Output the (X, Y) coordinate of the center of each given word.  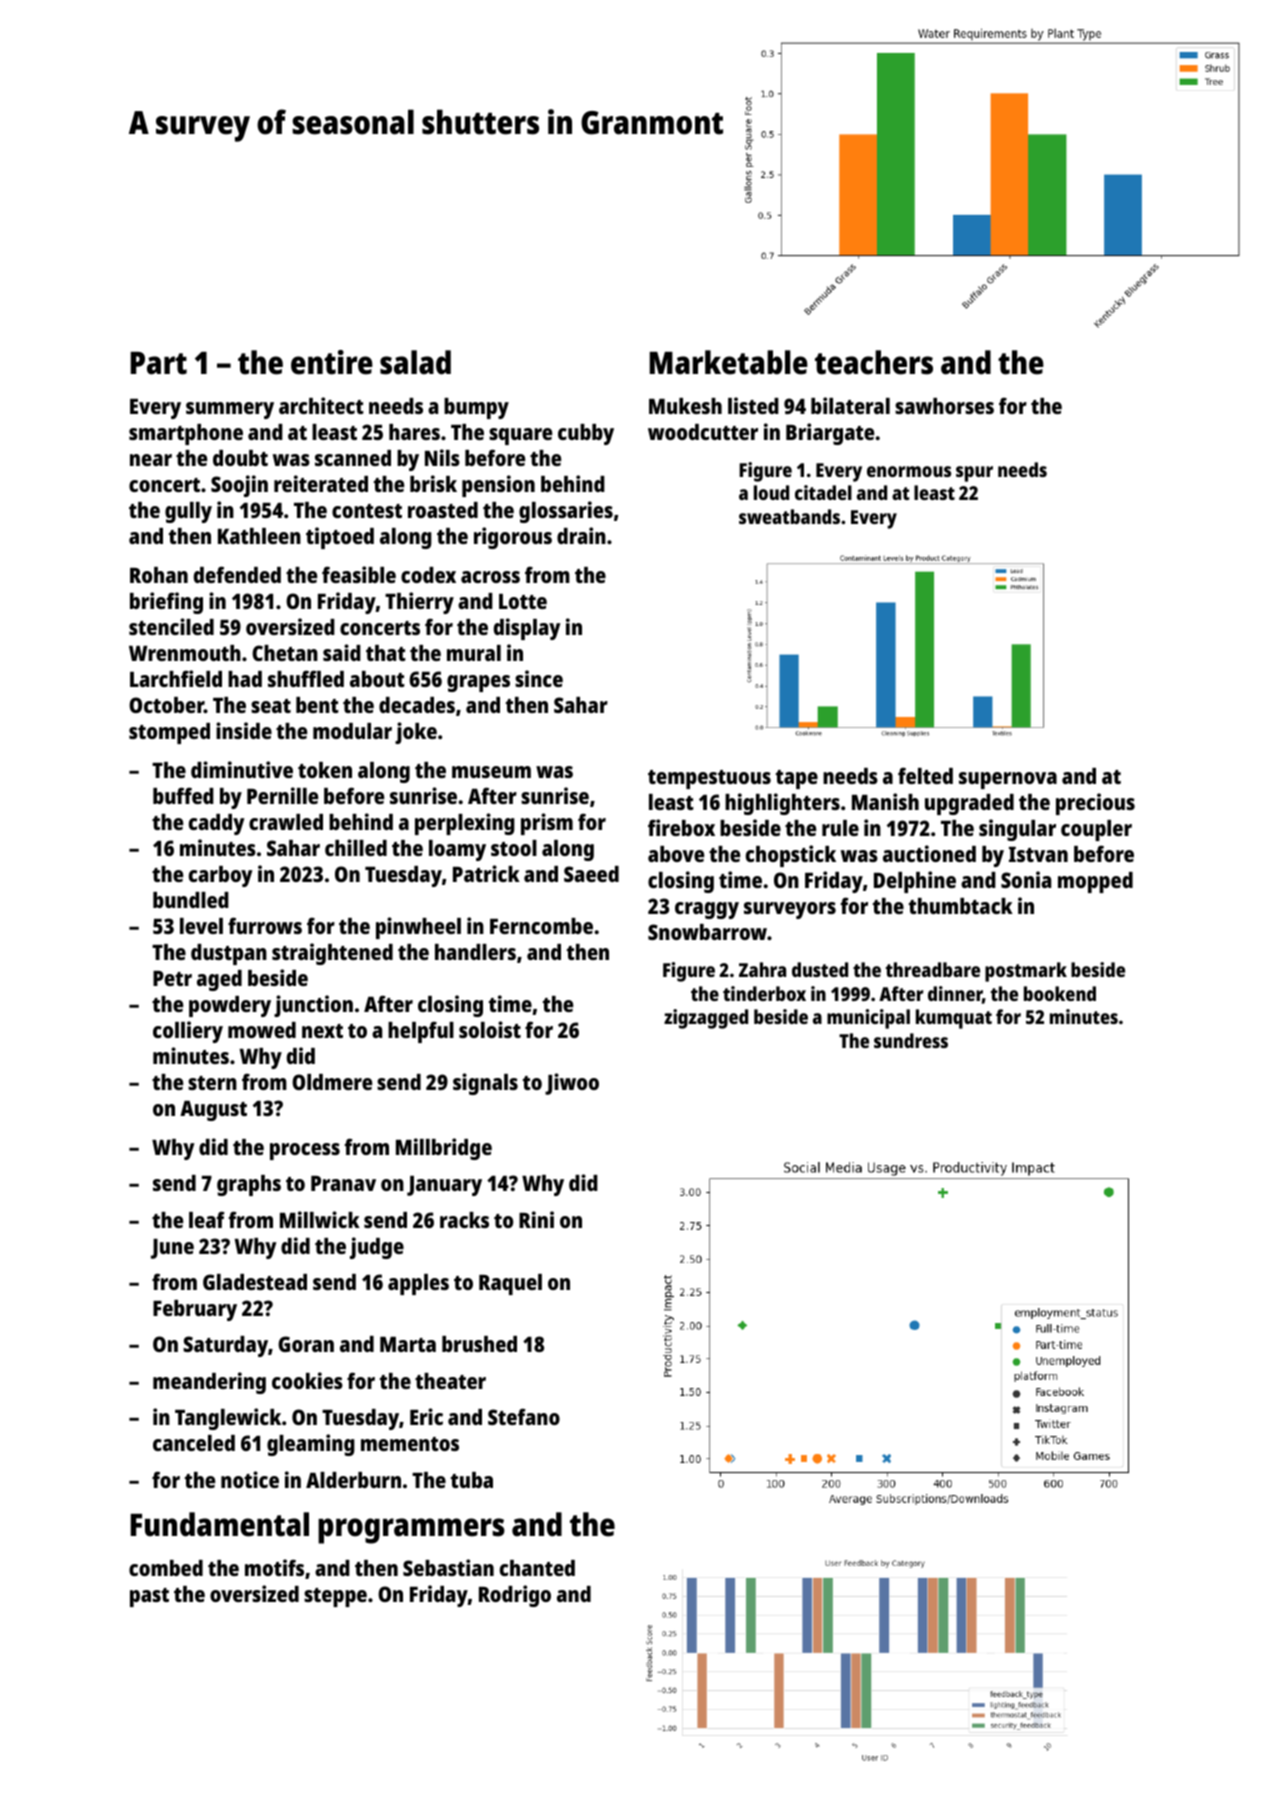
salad (415, 362)
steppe (335, 1597)
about (377, 679)
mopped (1095, 882)
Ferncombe (541, 926)
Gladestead (255, 1282)
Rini (536, 1219)
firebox (681, 827)
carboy (221, 876)
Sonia (1026, 879)
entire (332, 362)
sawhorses (944, 406)
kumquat (954, 1019)
